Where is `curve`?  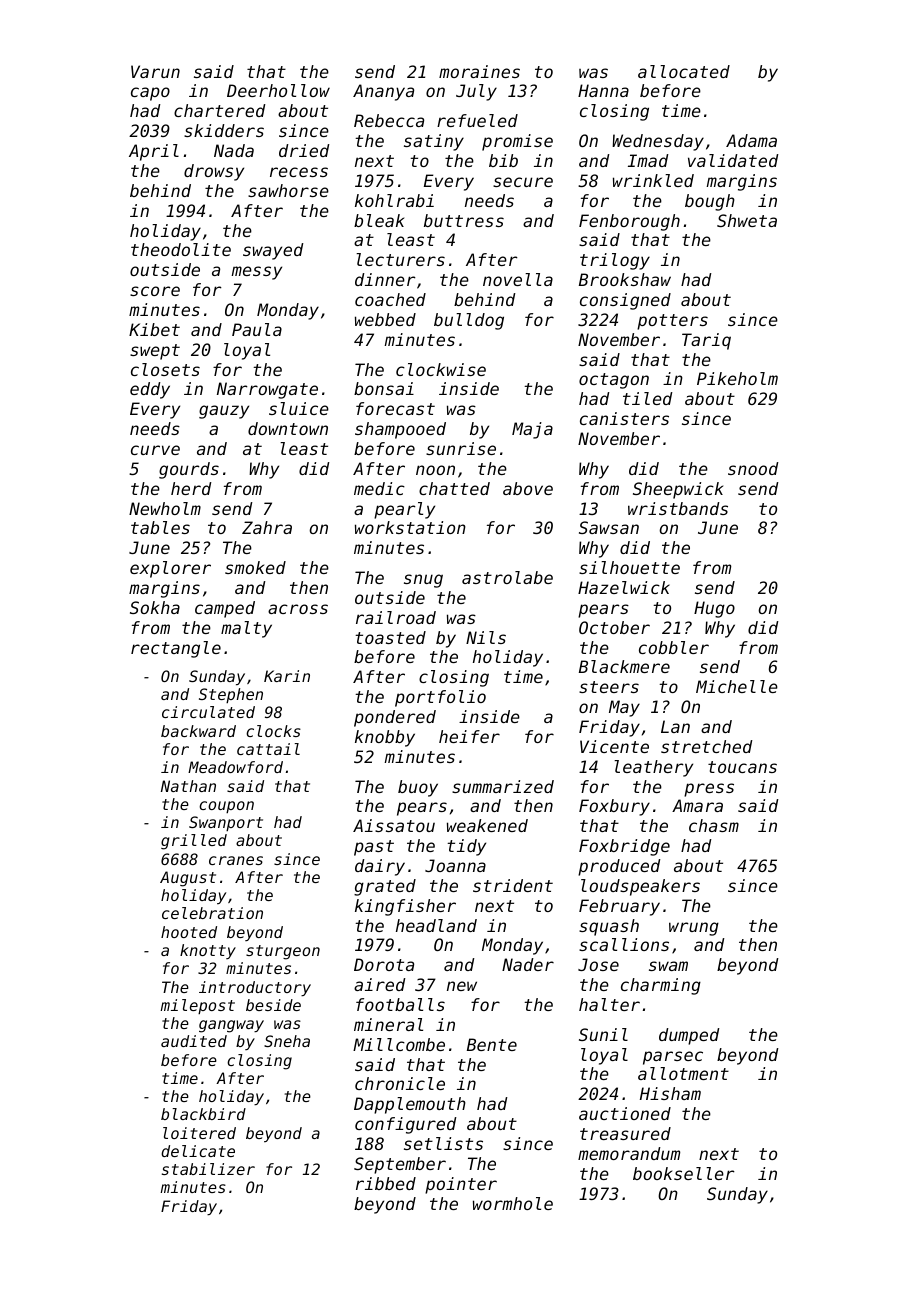
curve is located at coordinates (155, 450).
